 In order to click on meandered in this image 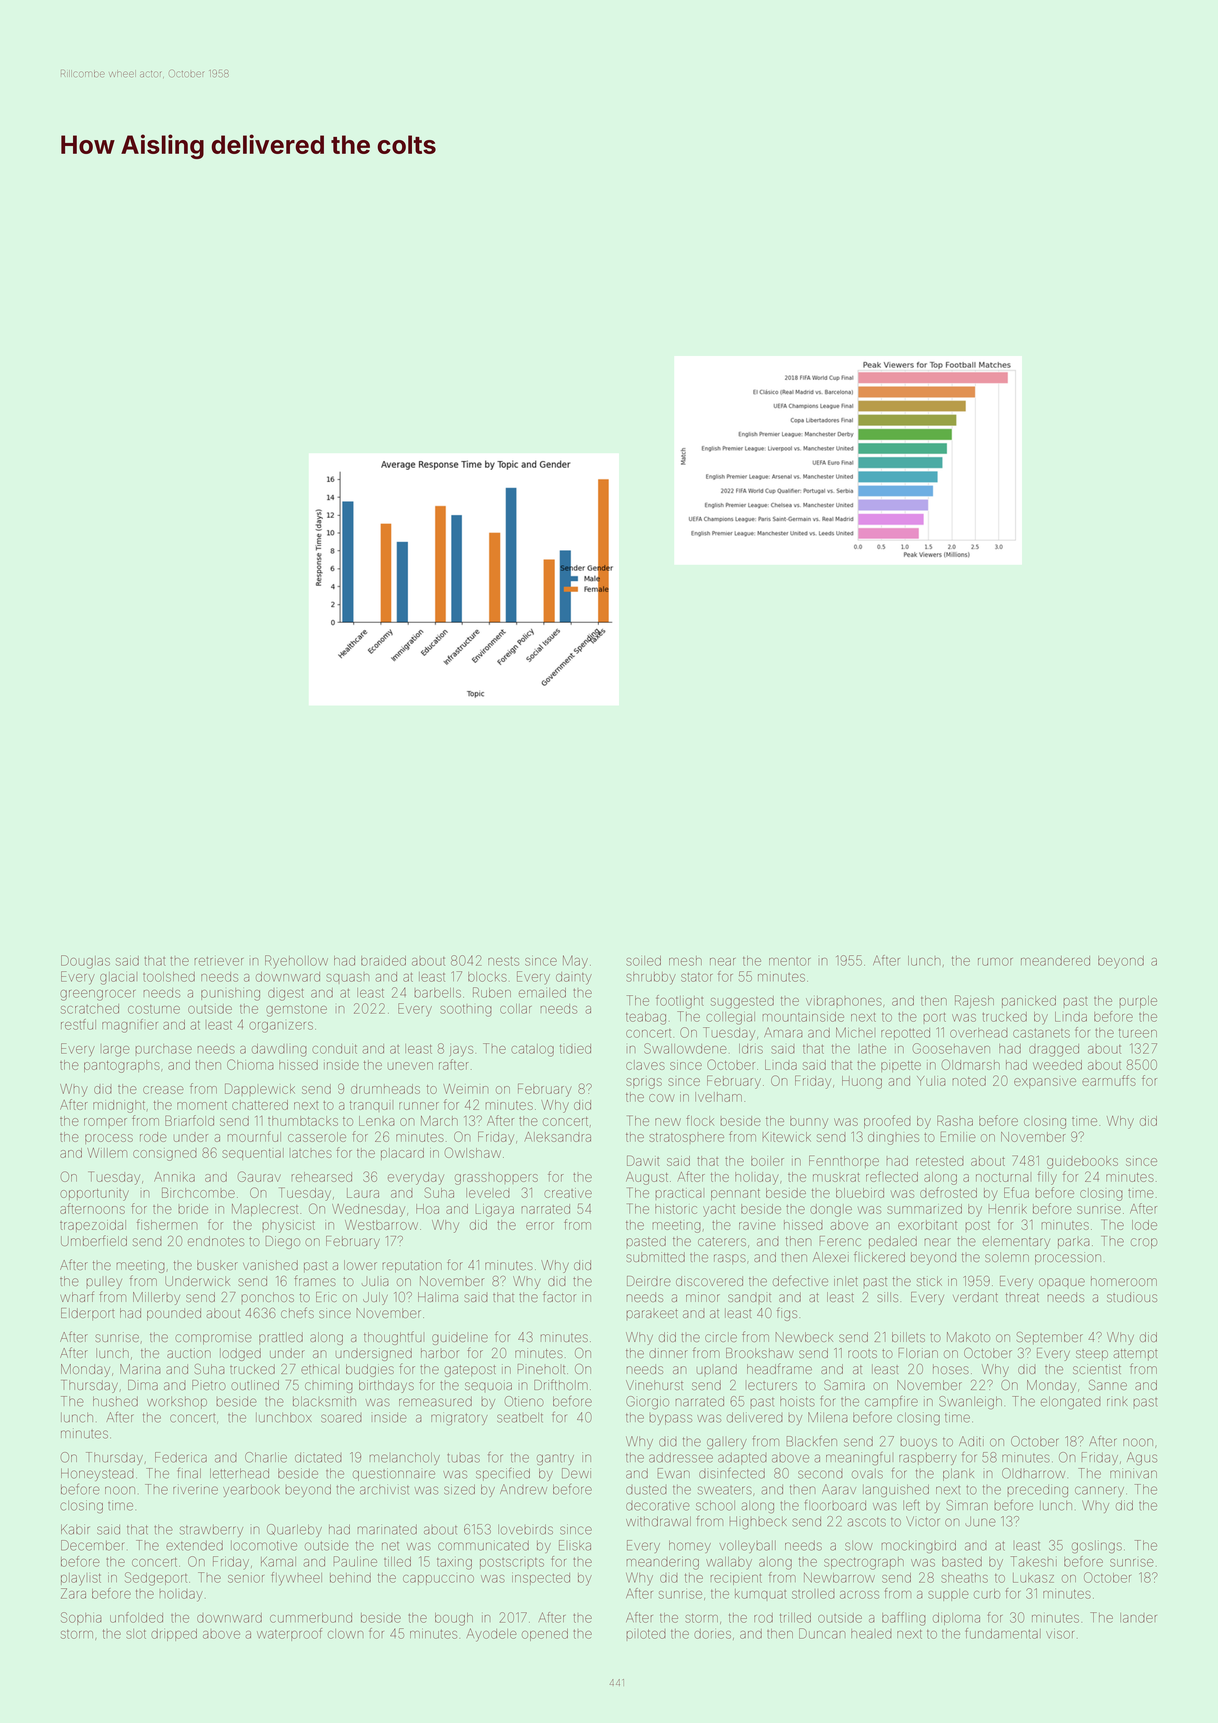, I will do `click(1055, 961)`.
